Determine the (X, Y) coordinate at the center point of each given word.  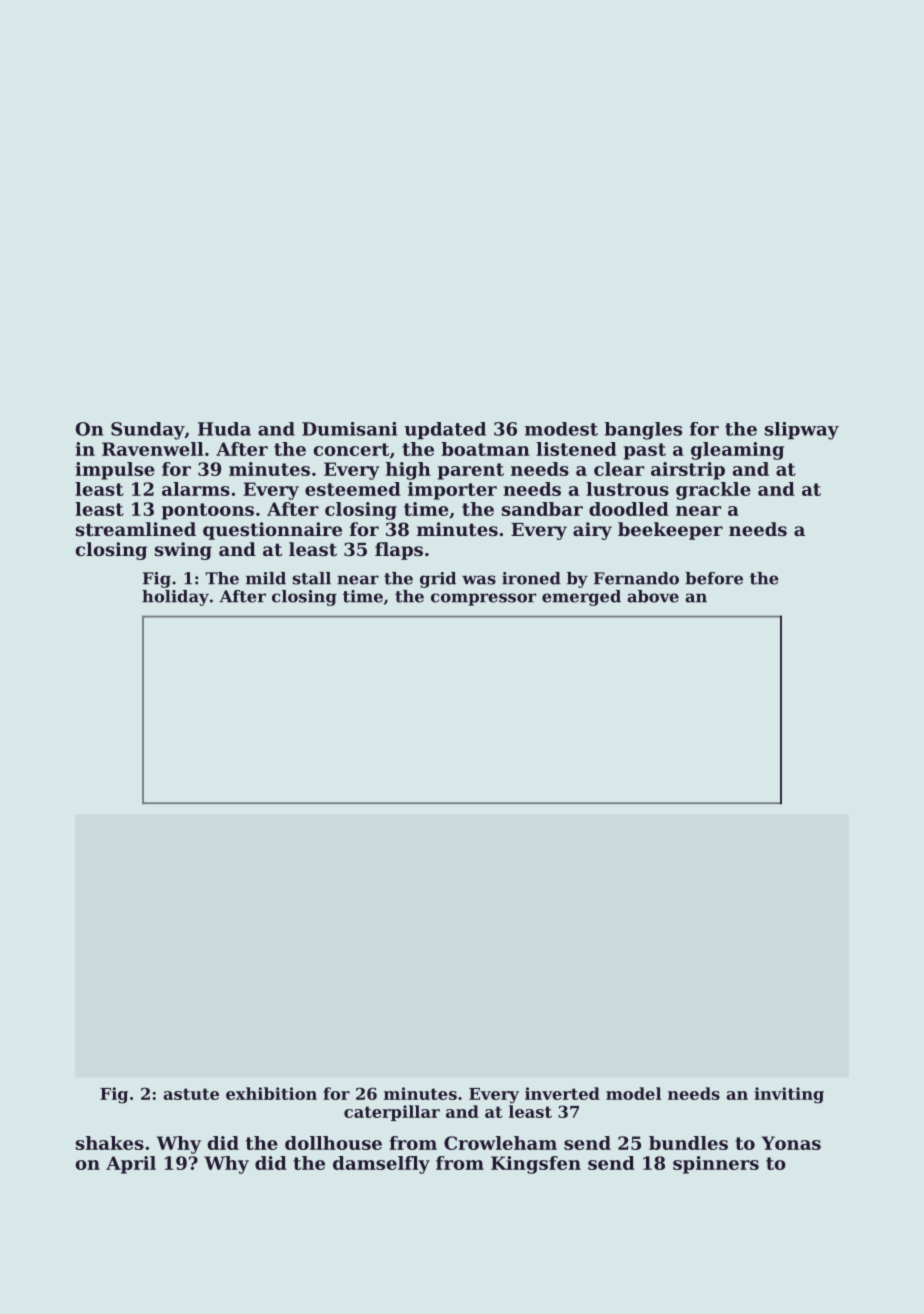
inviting (789, 1095)
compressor (483, 599)
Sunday (148, 431)
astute (191, 1094)
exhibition (271, 1093)
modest (561, 429)
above (653, 596)
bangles (643, 431)
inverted (562, 1093)
